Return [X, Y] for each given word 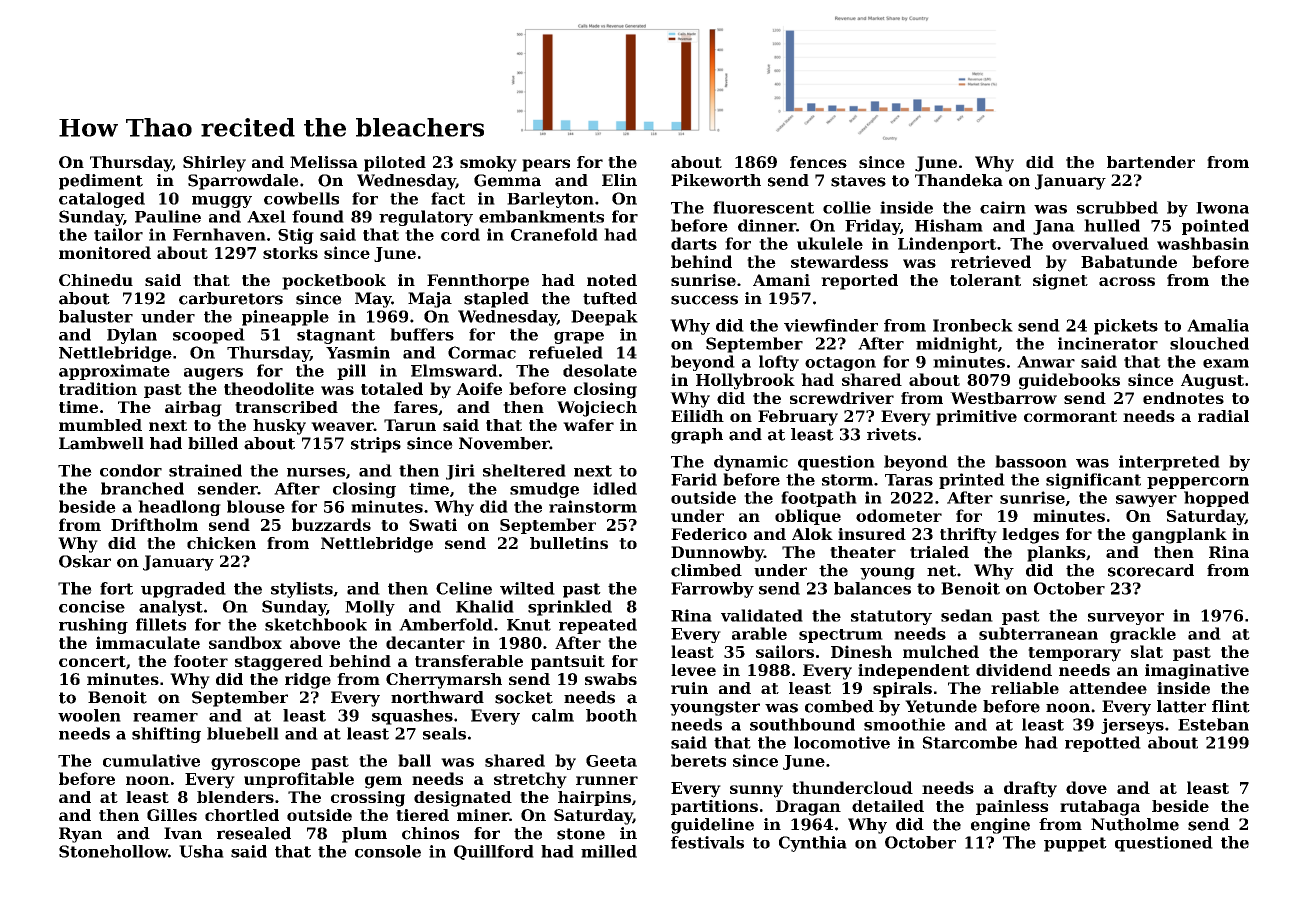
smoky [488, 164]
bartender [1151, 162]
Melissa [324, 162]
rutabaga [1100, 808]
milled [609, 851]
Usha [201, 851]
